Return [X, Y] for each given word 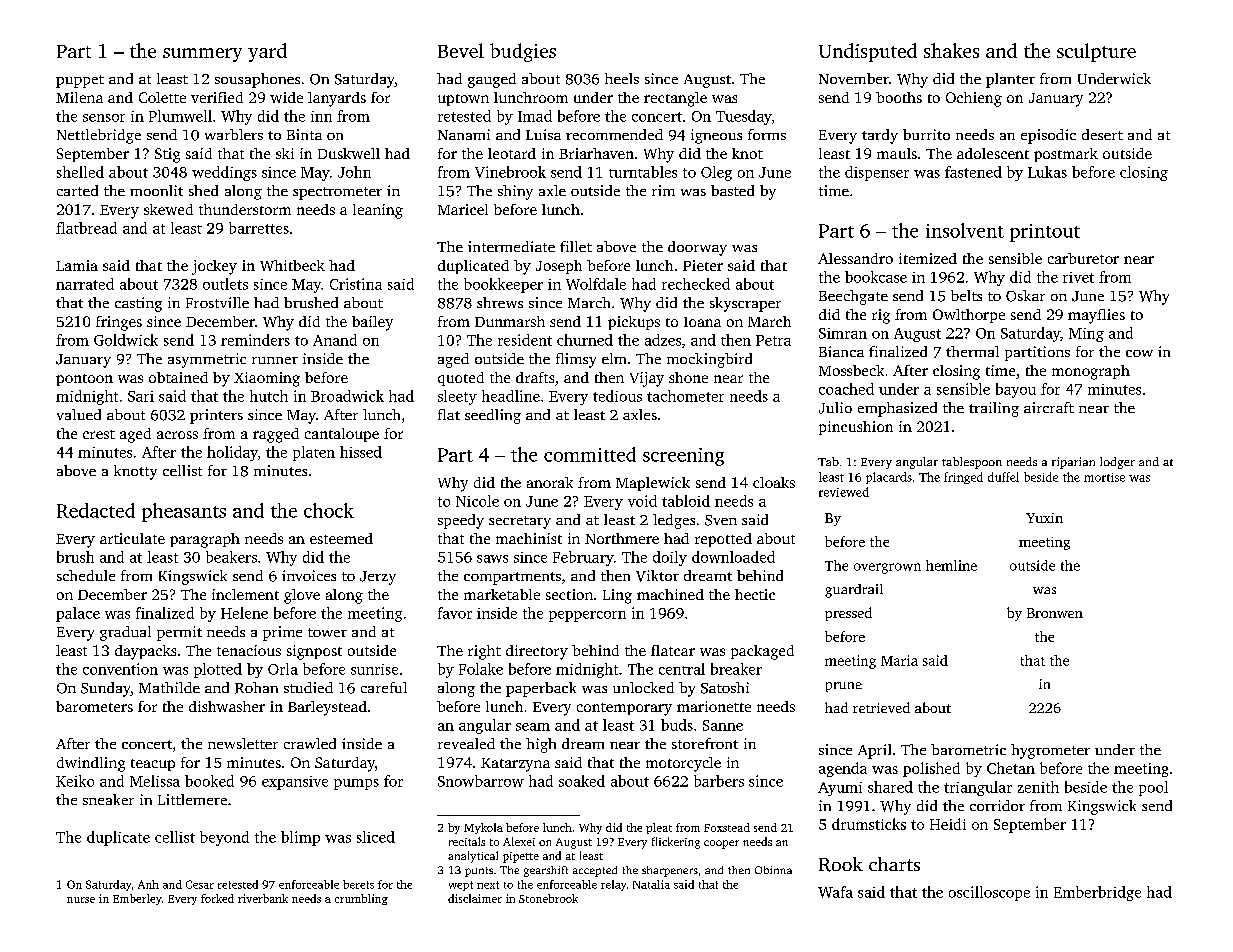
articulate [132, 538]
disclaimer [475, 898]
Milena [79, 97]
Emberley [137, 899]
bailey [372, 323]
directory [537, 652]
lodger [1117, 463]
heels [622, 78]
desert [1102, 134]
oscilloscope [989, 893]
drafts [535, 377]
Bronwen [1055, 613]
